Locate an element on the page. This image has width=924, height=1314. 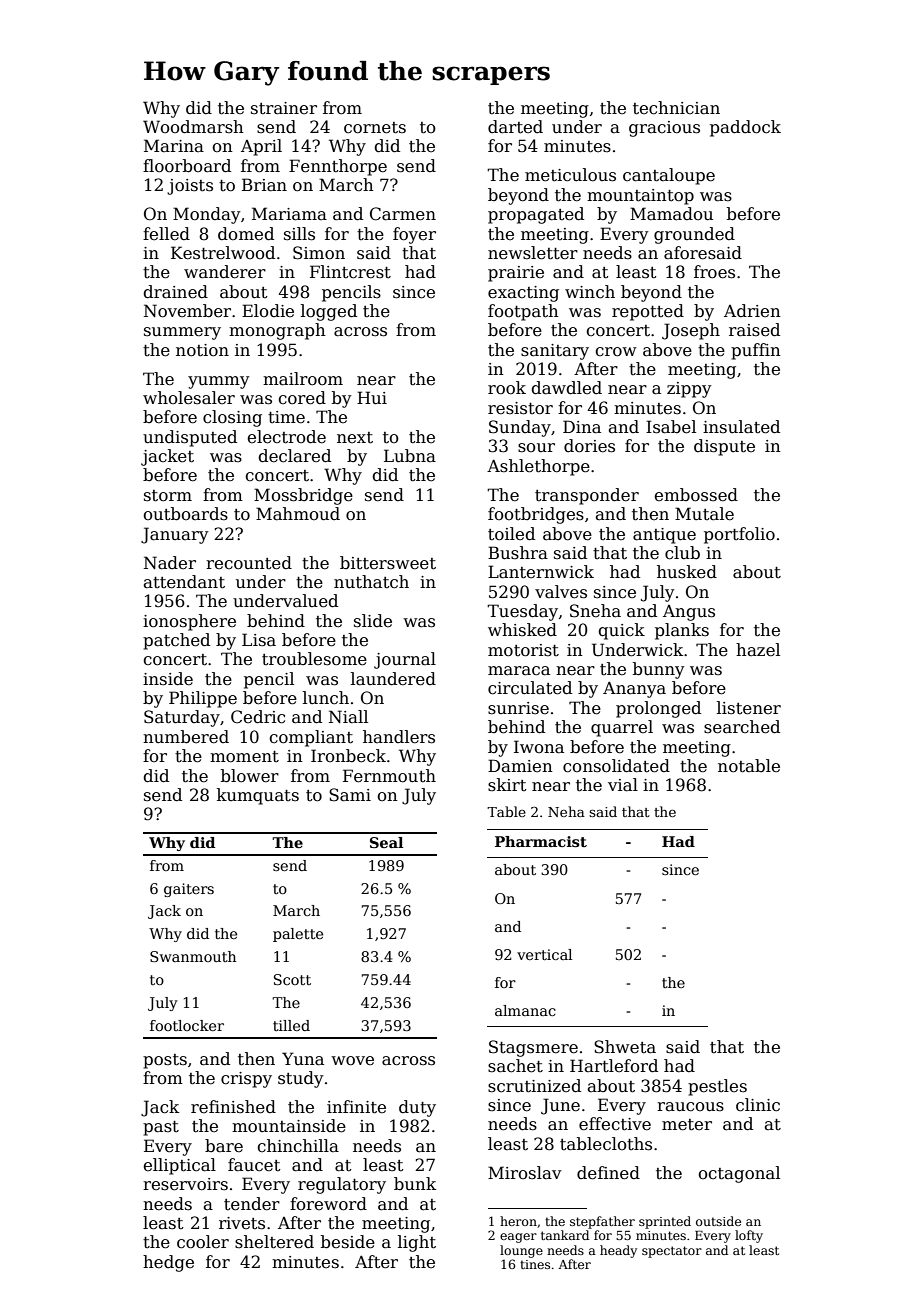
Woodmarsh is located at coordinates (193, 127).
